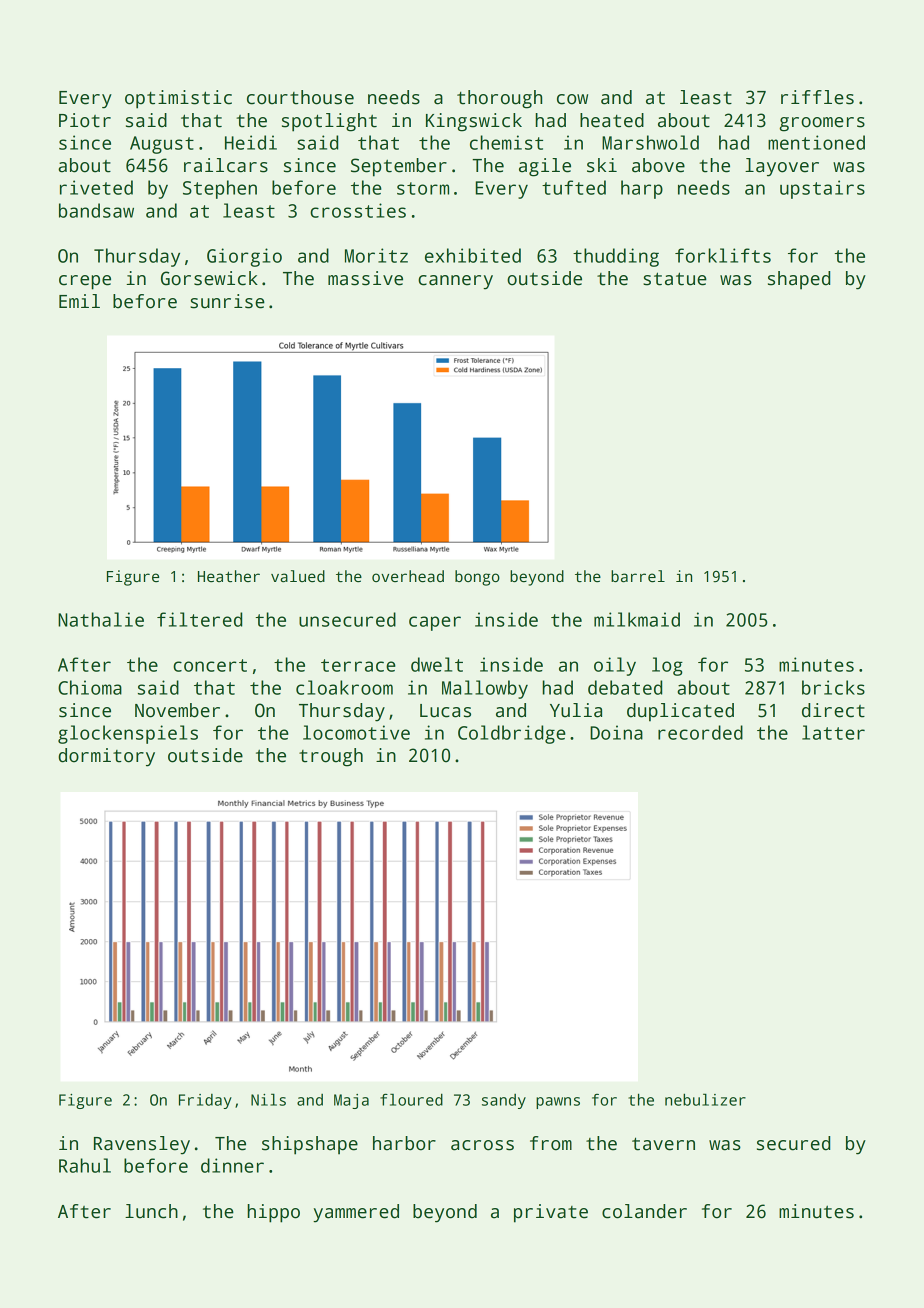 The image size is (924, 1308). What do you see at coordinates (96, 210) in the image?
I see `bandsaw` at bounding box center [96, 210].
